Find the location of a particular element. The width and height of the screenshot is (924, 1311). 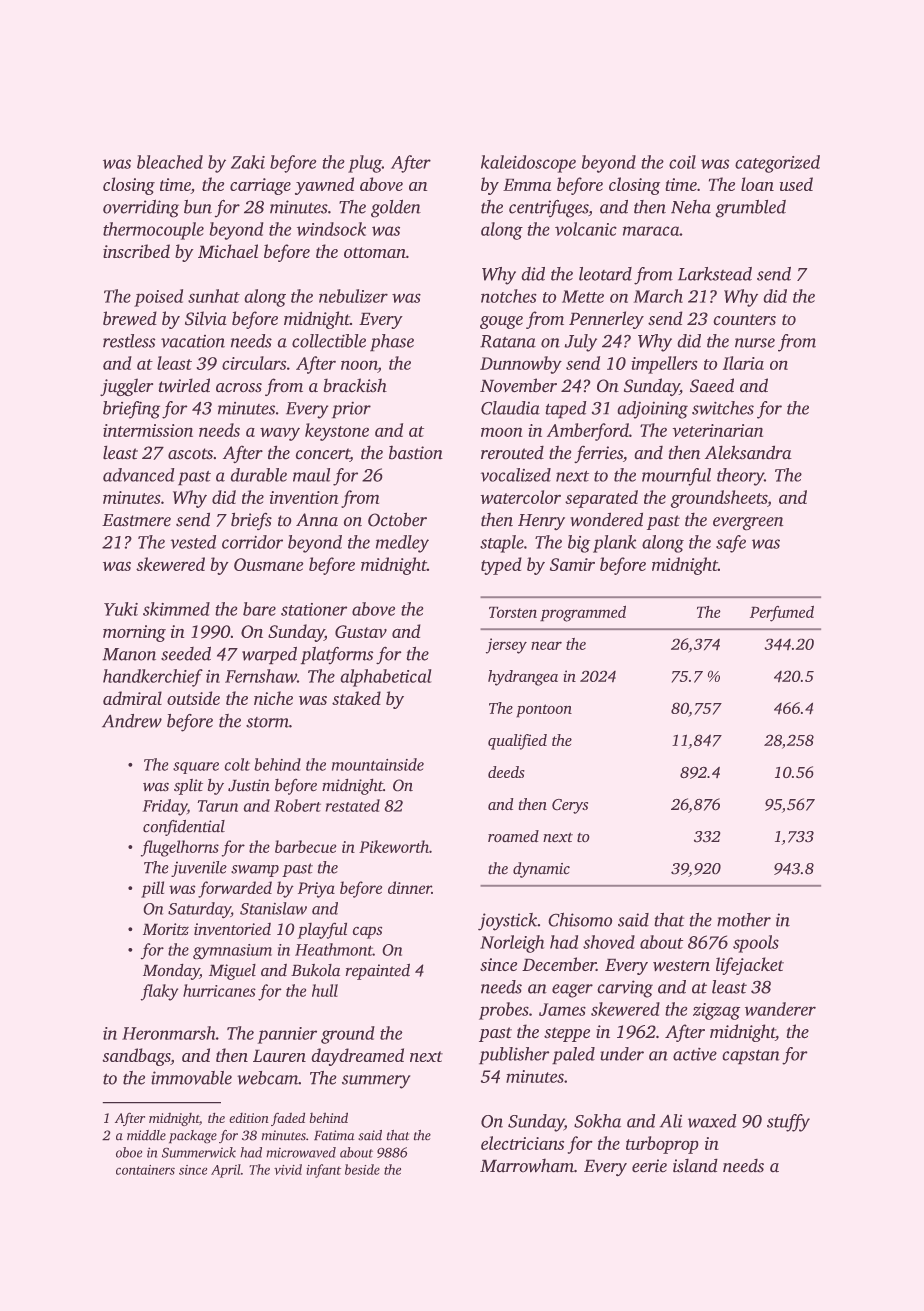

Marrowham is located at coordinates (527, 1165).
